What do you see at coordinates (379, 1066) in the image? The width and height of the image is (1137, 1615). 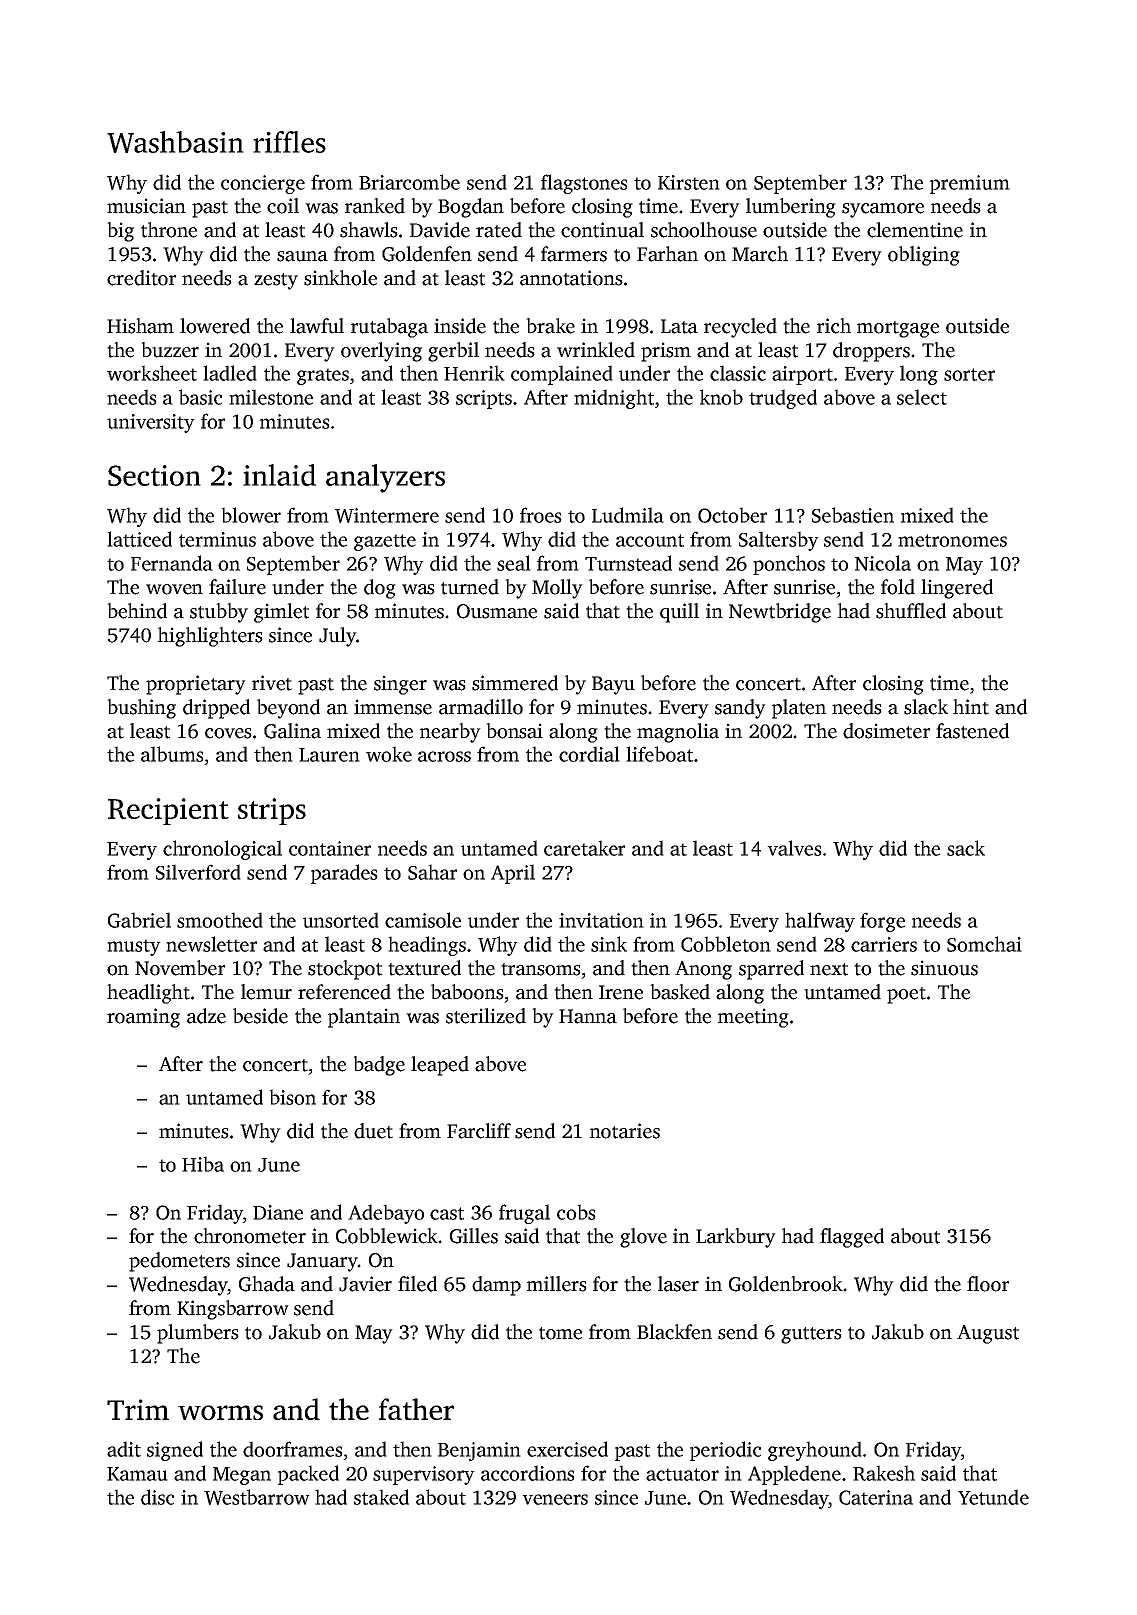 I see `badge` at bounding box center [379, 1066].
